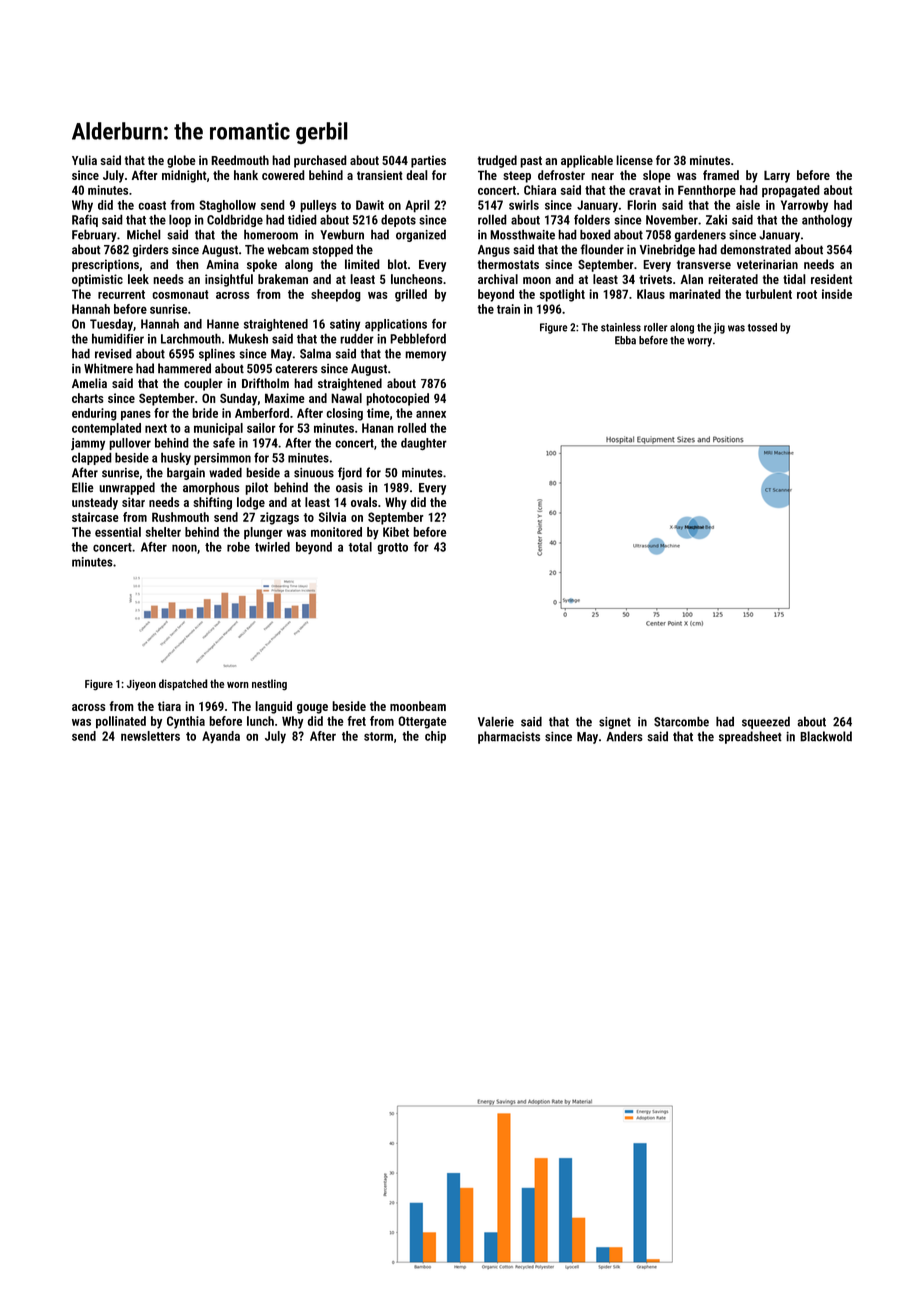  Describe the element at coordinates (84, 160) in the screenshot. I see `Yulia` at that location.
